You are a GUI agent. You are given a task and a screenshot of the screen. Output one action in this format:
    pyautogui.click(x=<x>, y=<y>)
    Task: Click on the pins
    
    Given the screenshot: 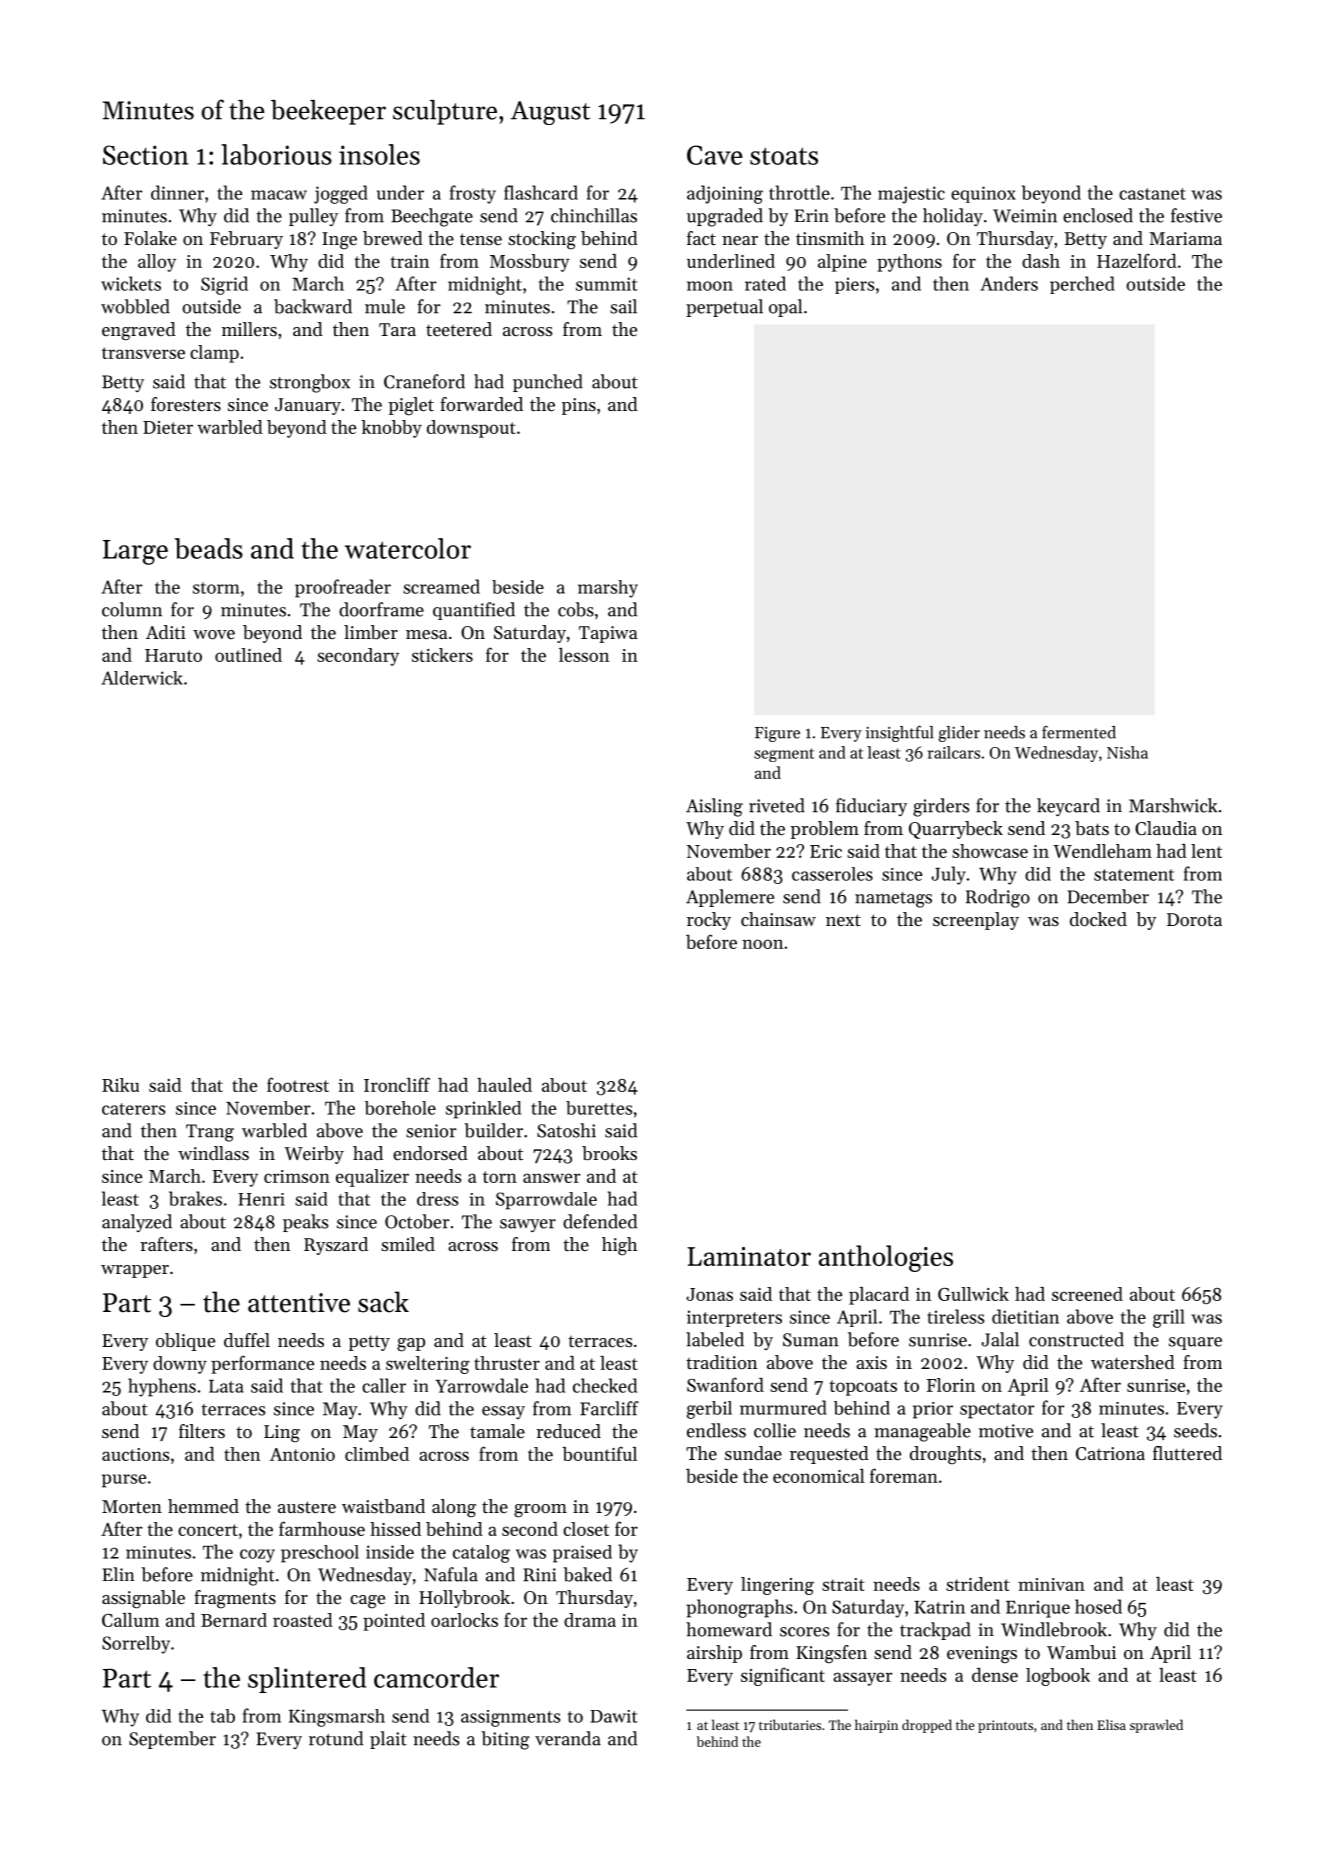 What is the action you would take?
    pyautogui.click(x=579, y=406)
